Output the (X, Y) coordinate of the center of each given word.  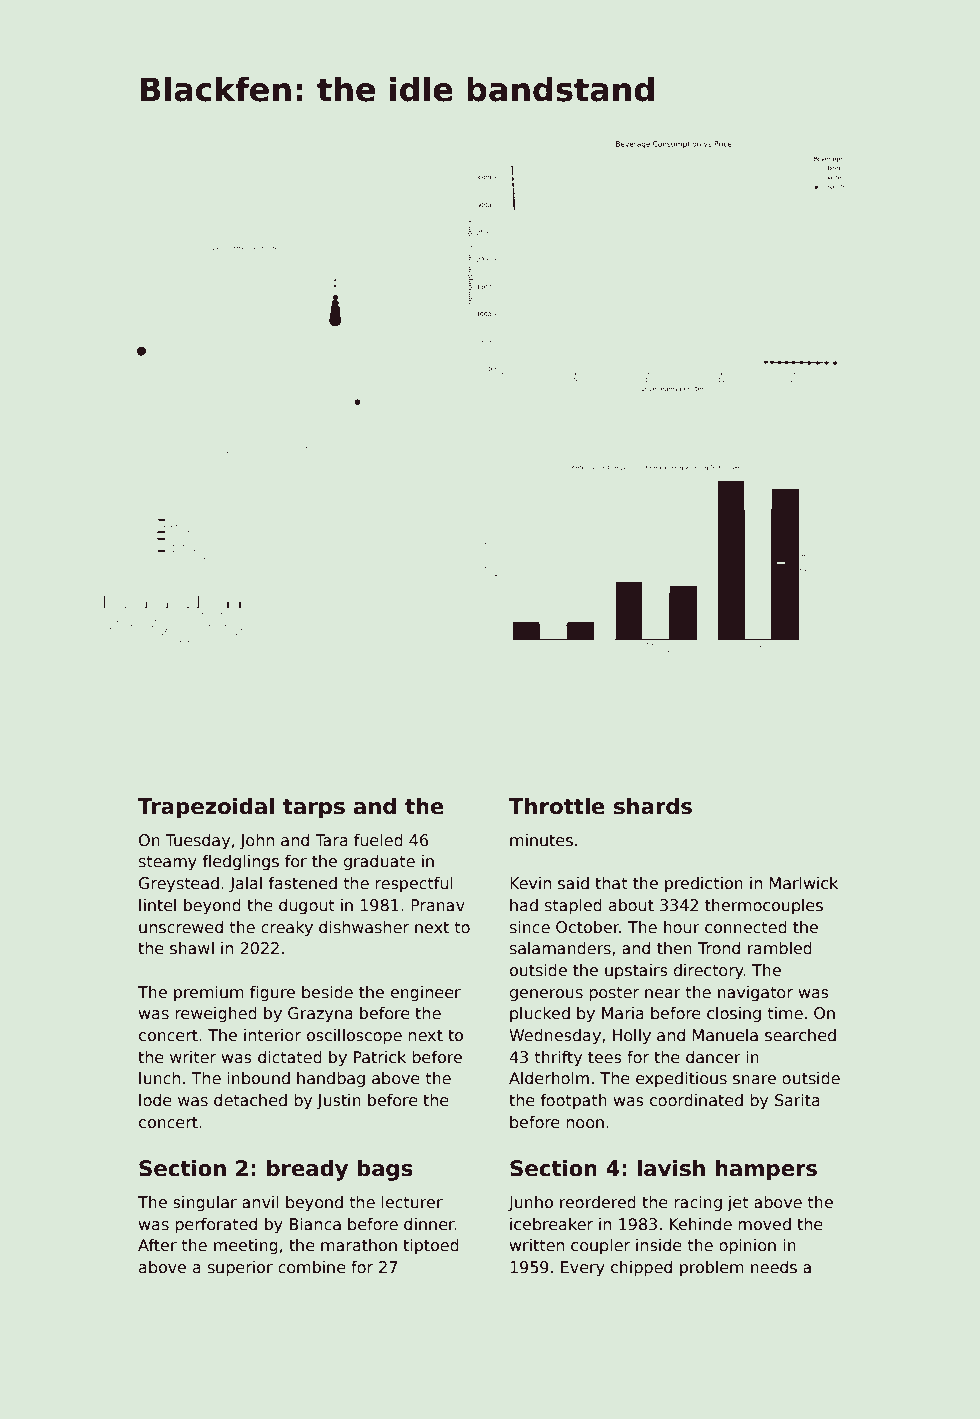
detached (250, 1100)
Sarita (797, 1100)
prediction (704, 884)
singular (205, 1203)
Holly (632, 1036)
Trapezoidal (206, 808)
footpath (573, 1101)
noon (585, 1123)
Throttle (557, 806)
